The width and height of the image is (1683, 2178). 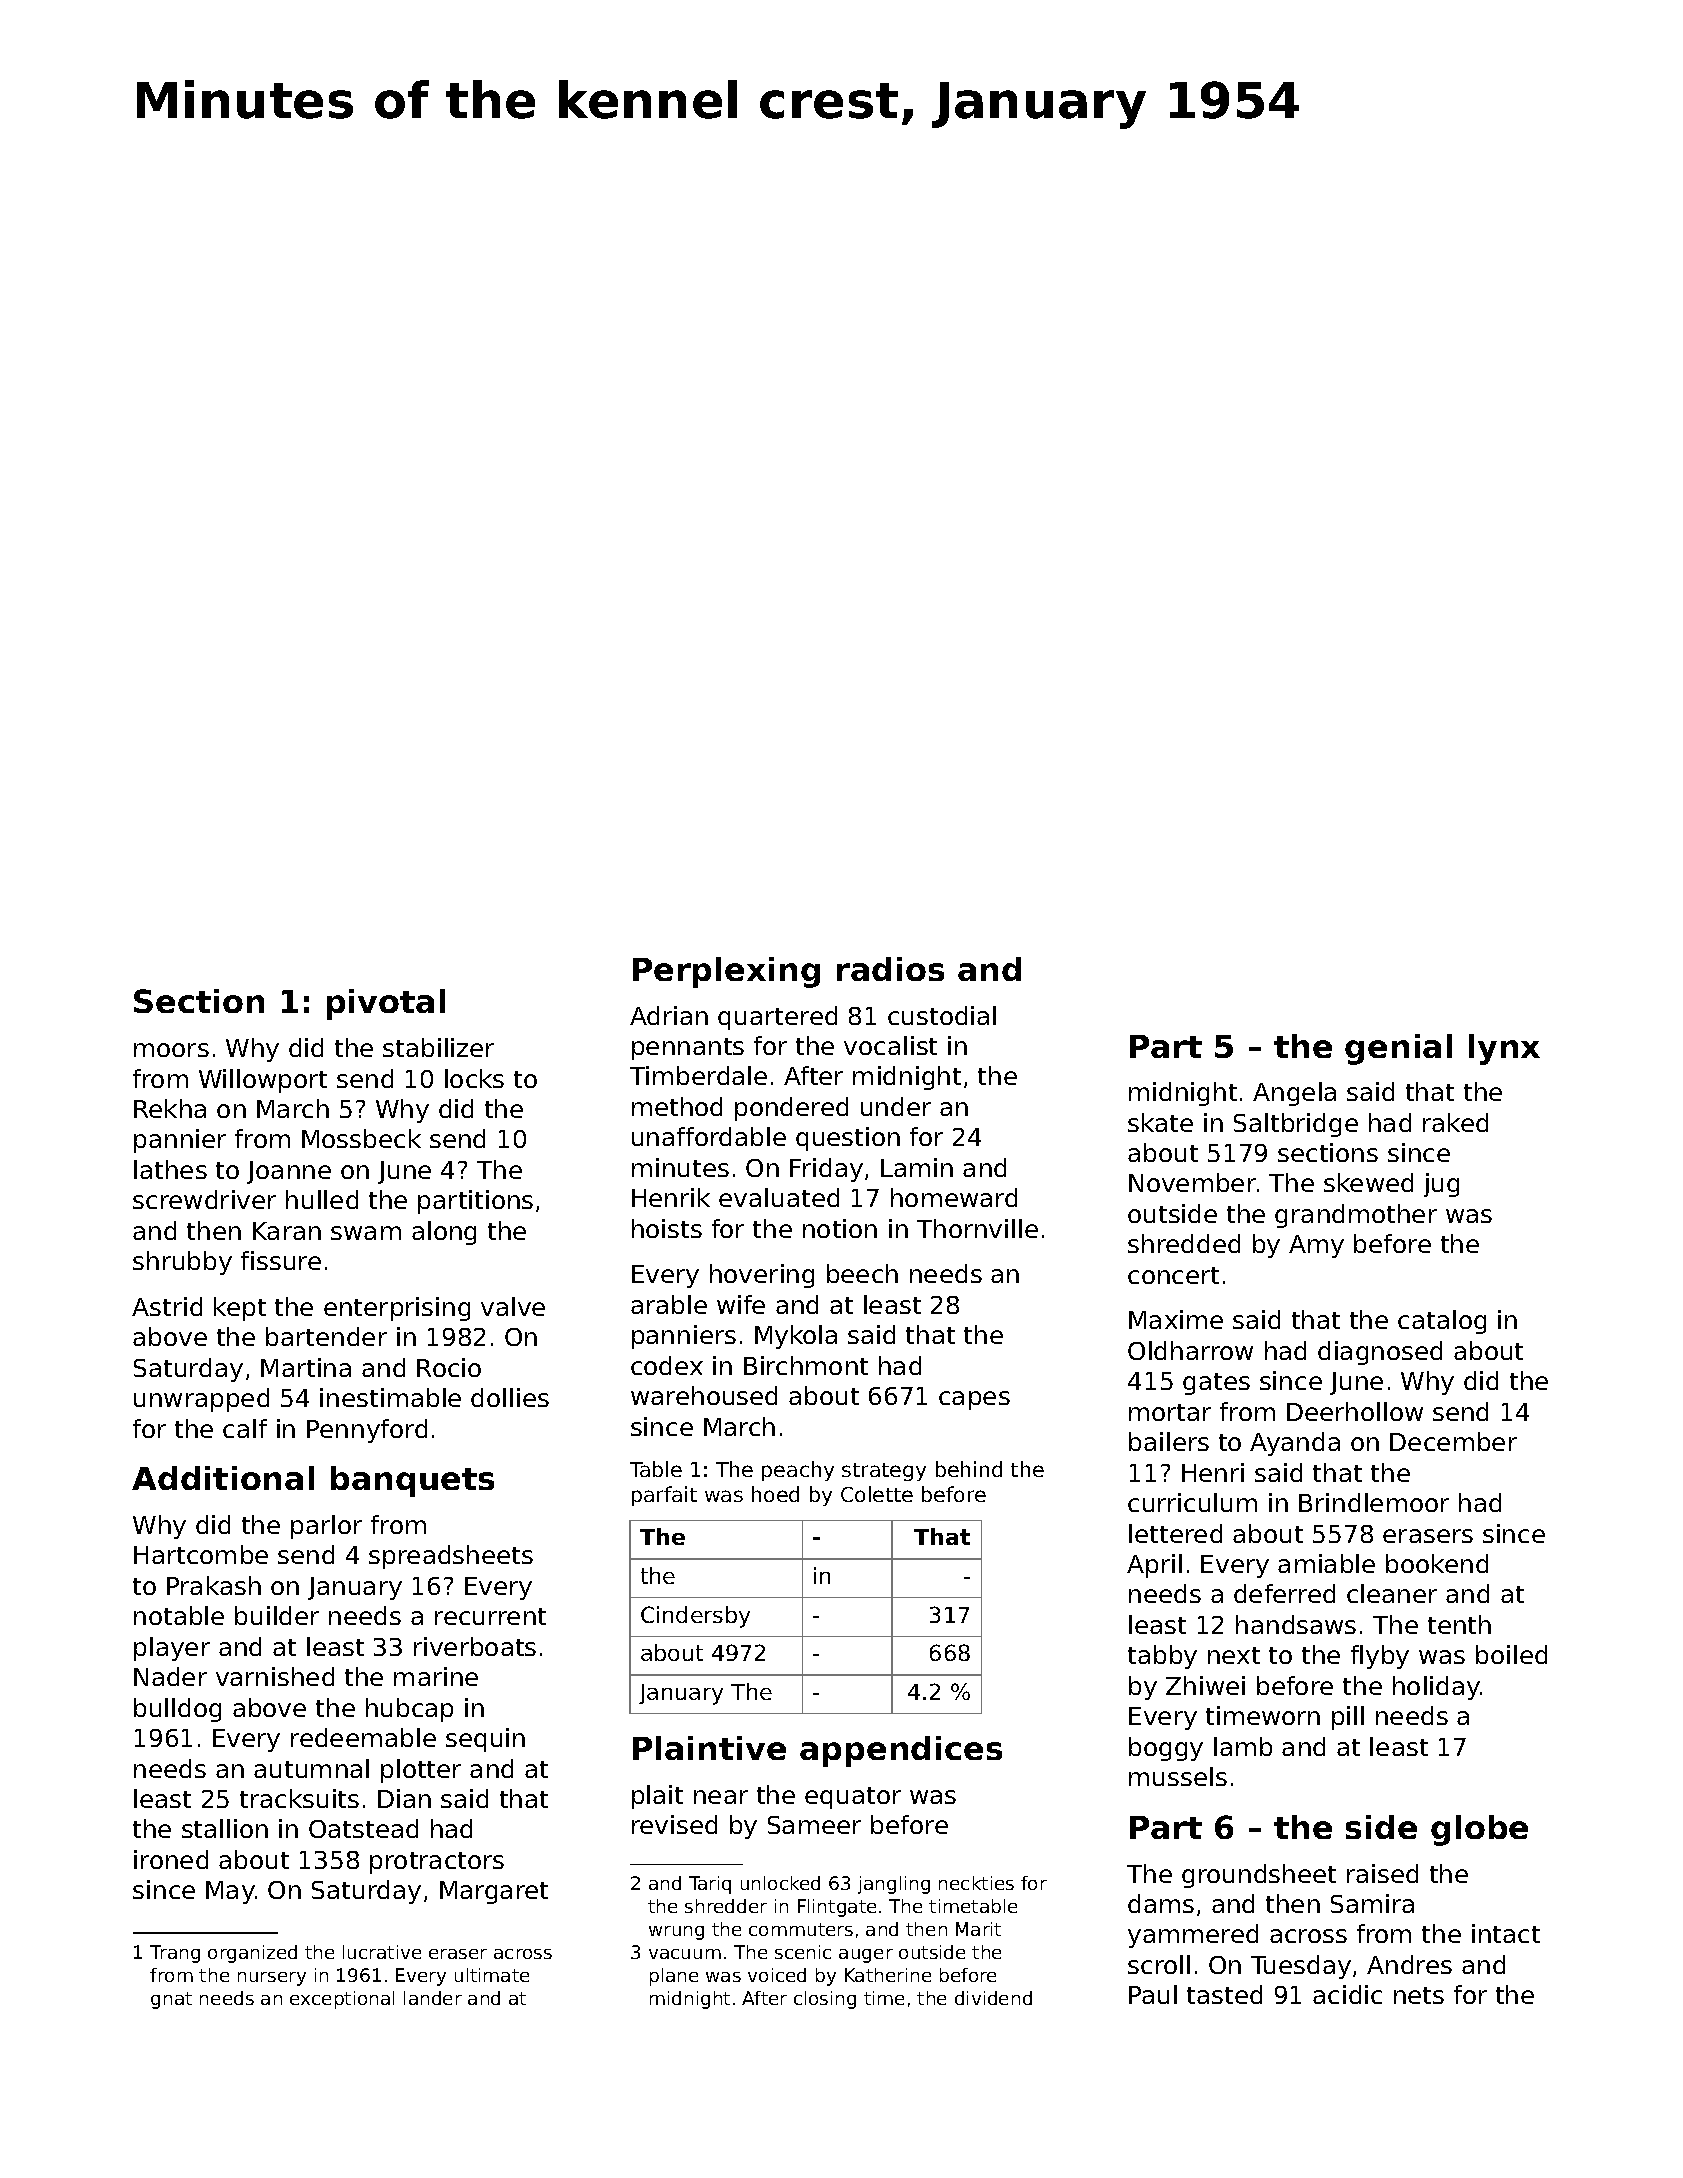 I want to click on riverboats, so click(x=475, y=1646).
